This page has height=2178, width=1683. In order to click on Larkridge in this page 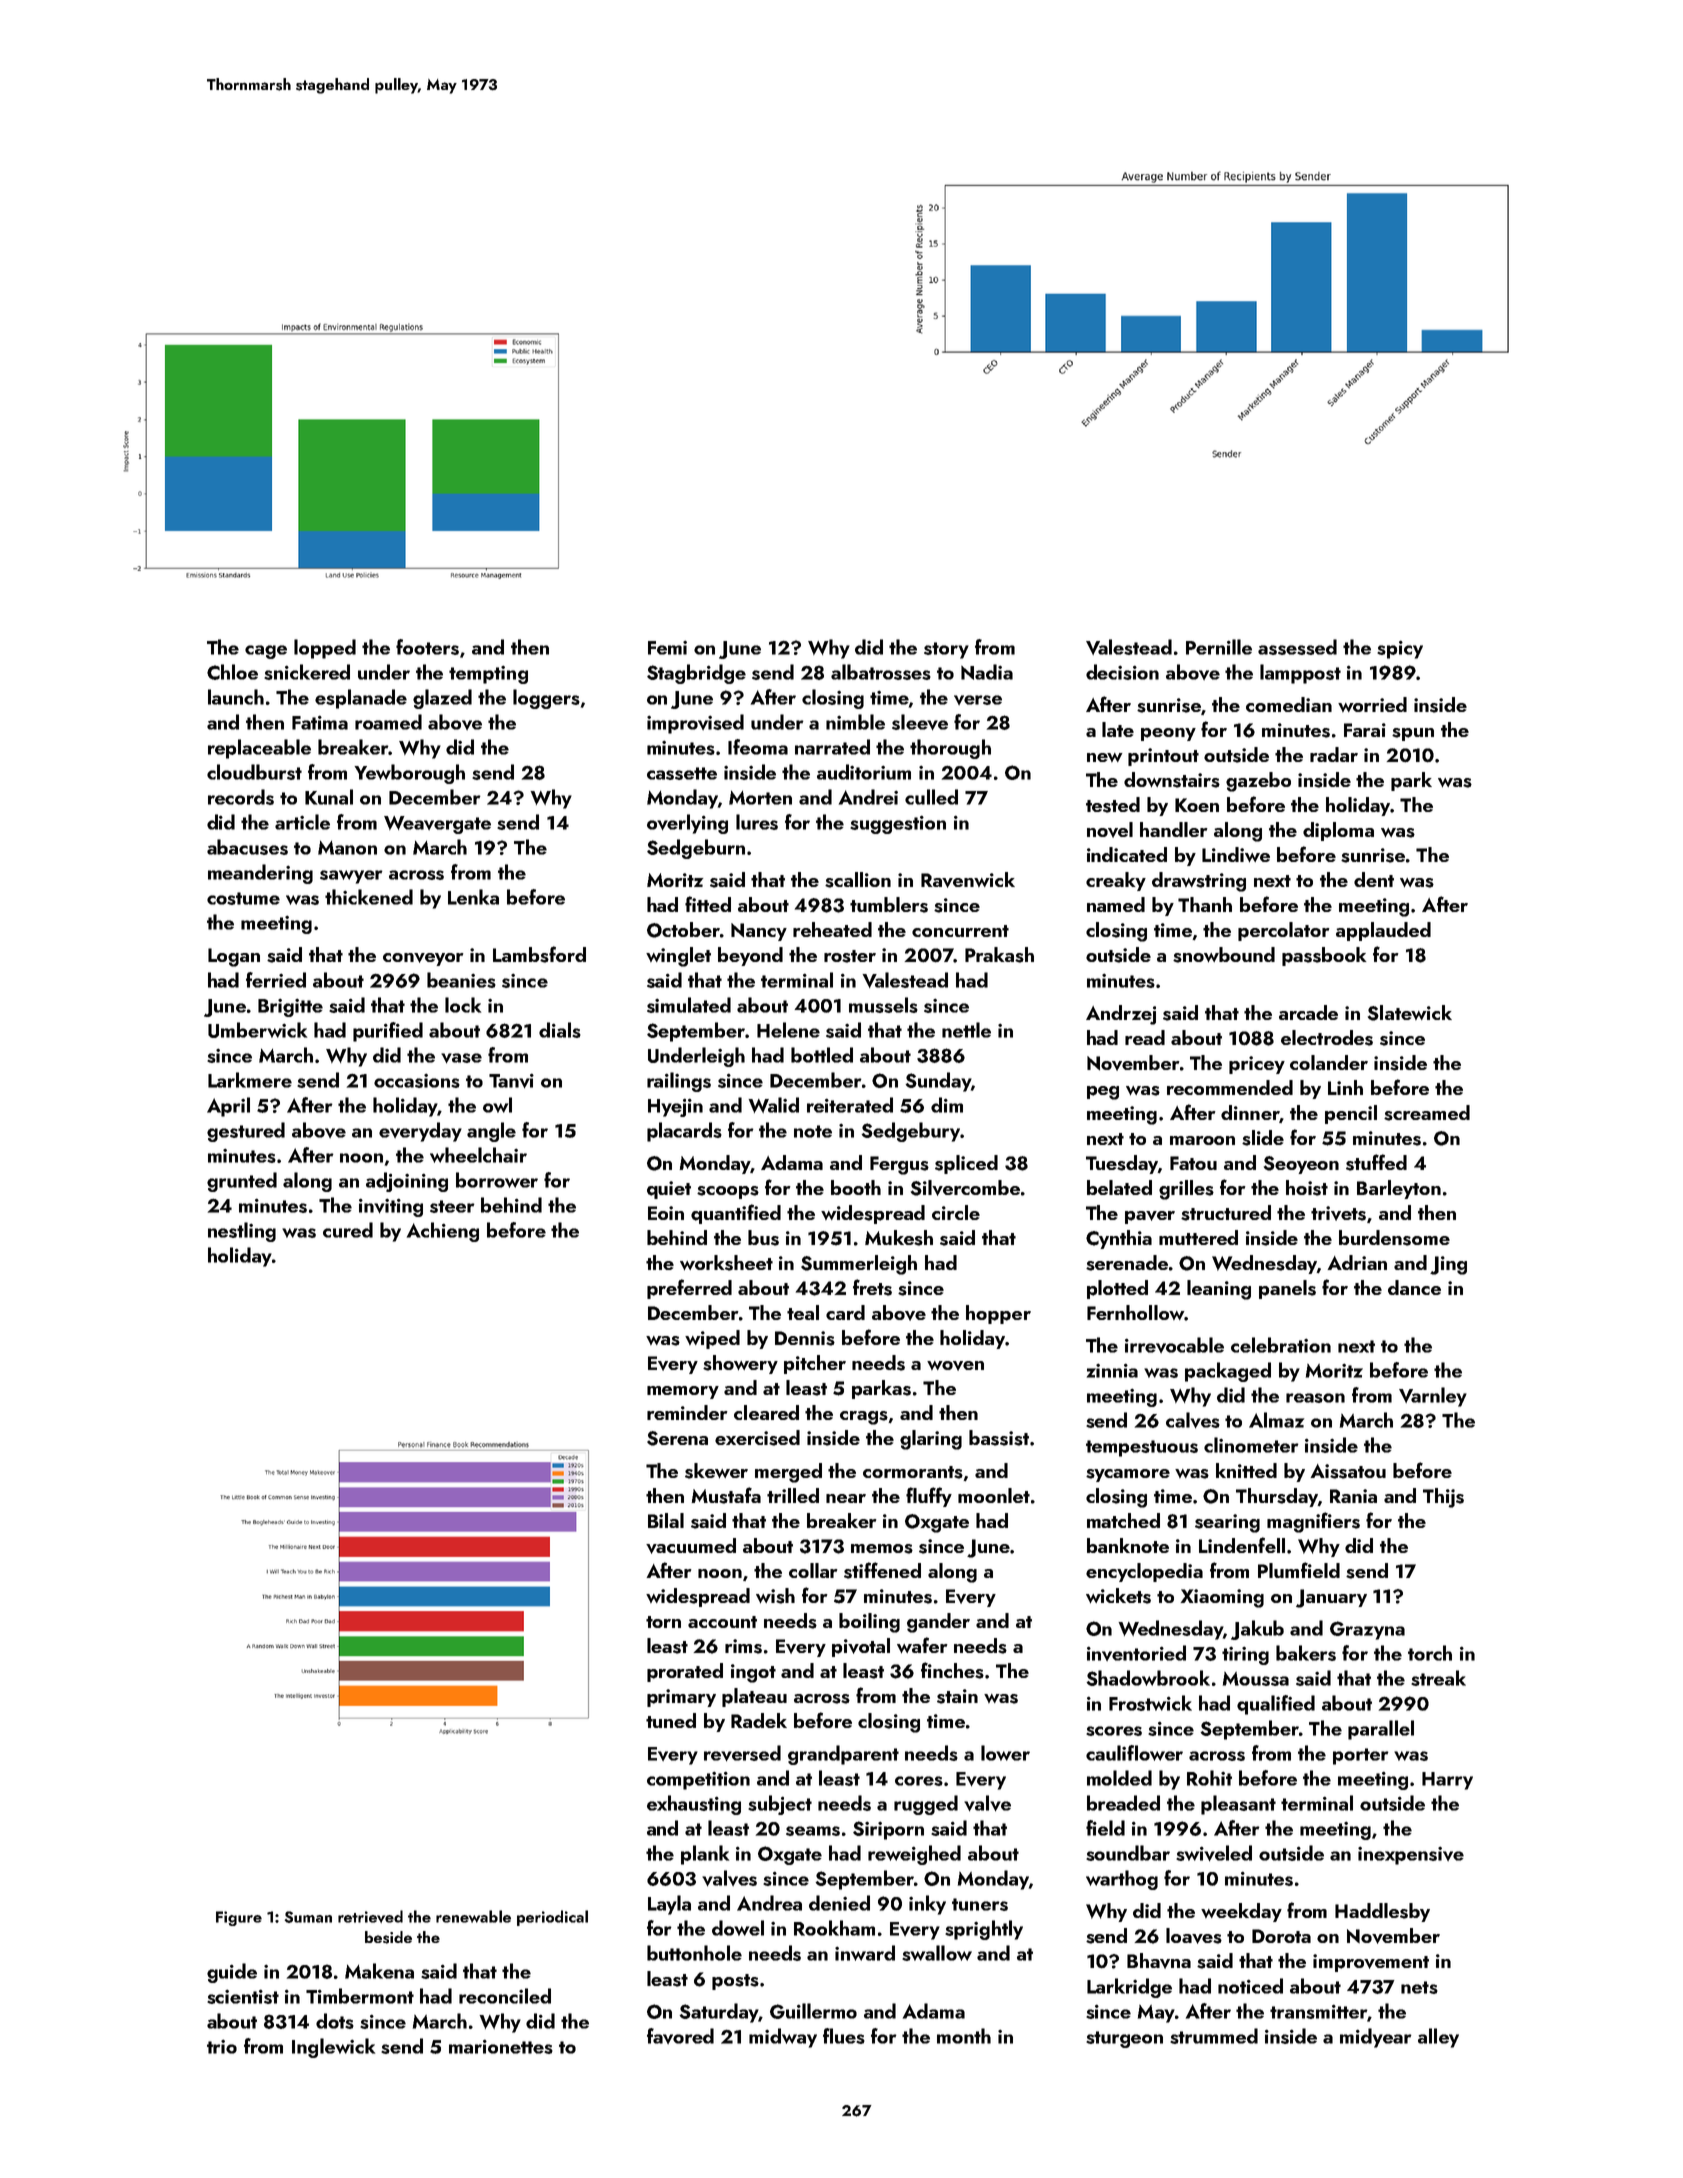, I will do `click(1129, 1988)`.
